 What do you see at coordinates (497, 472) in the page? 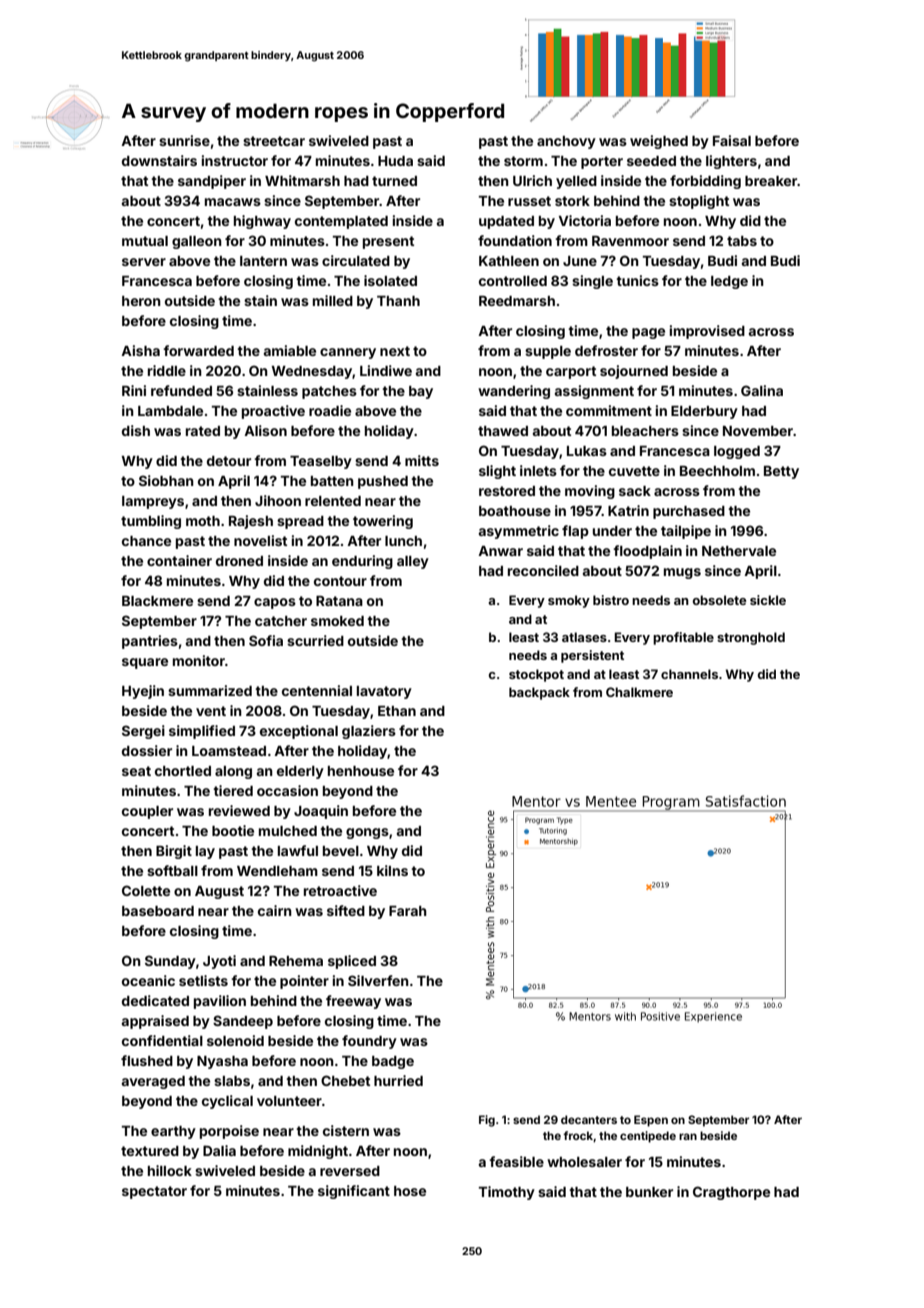
I see `slight` at bounding box center [497, 472].
